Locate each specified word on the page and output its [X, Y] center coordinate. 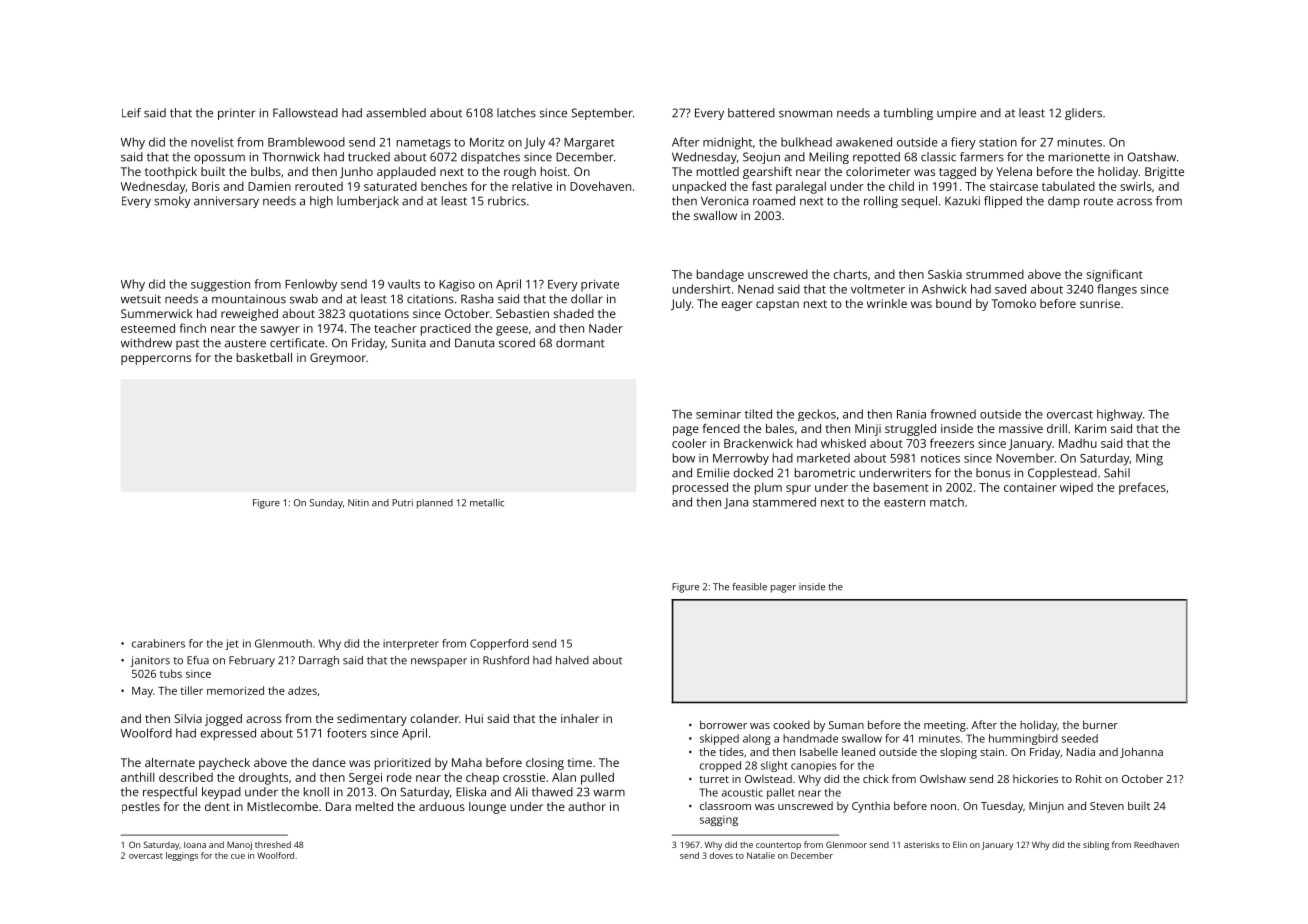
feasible [749, 587]
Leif [131, 113]
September [602, 114]
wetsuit [141, 299]
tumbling [908, 114]
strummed [995, 274]
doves [721, 855]
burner [1100, 724]
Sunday [326, 504]
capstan [777, 305]
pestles [141, 808]
